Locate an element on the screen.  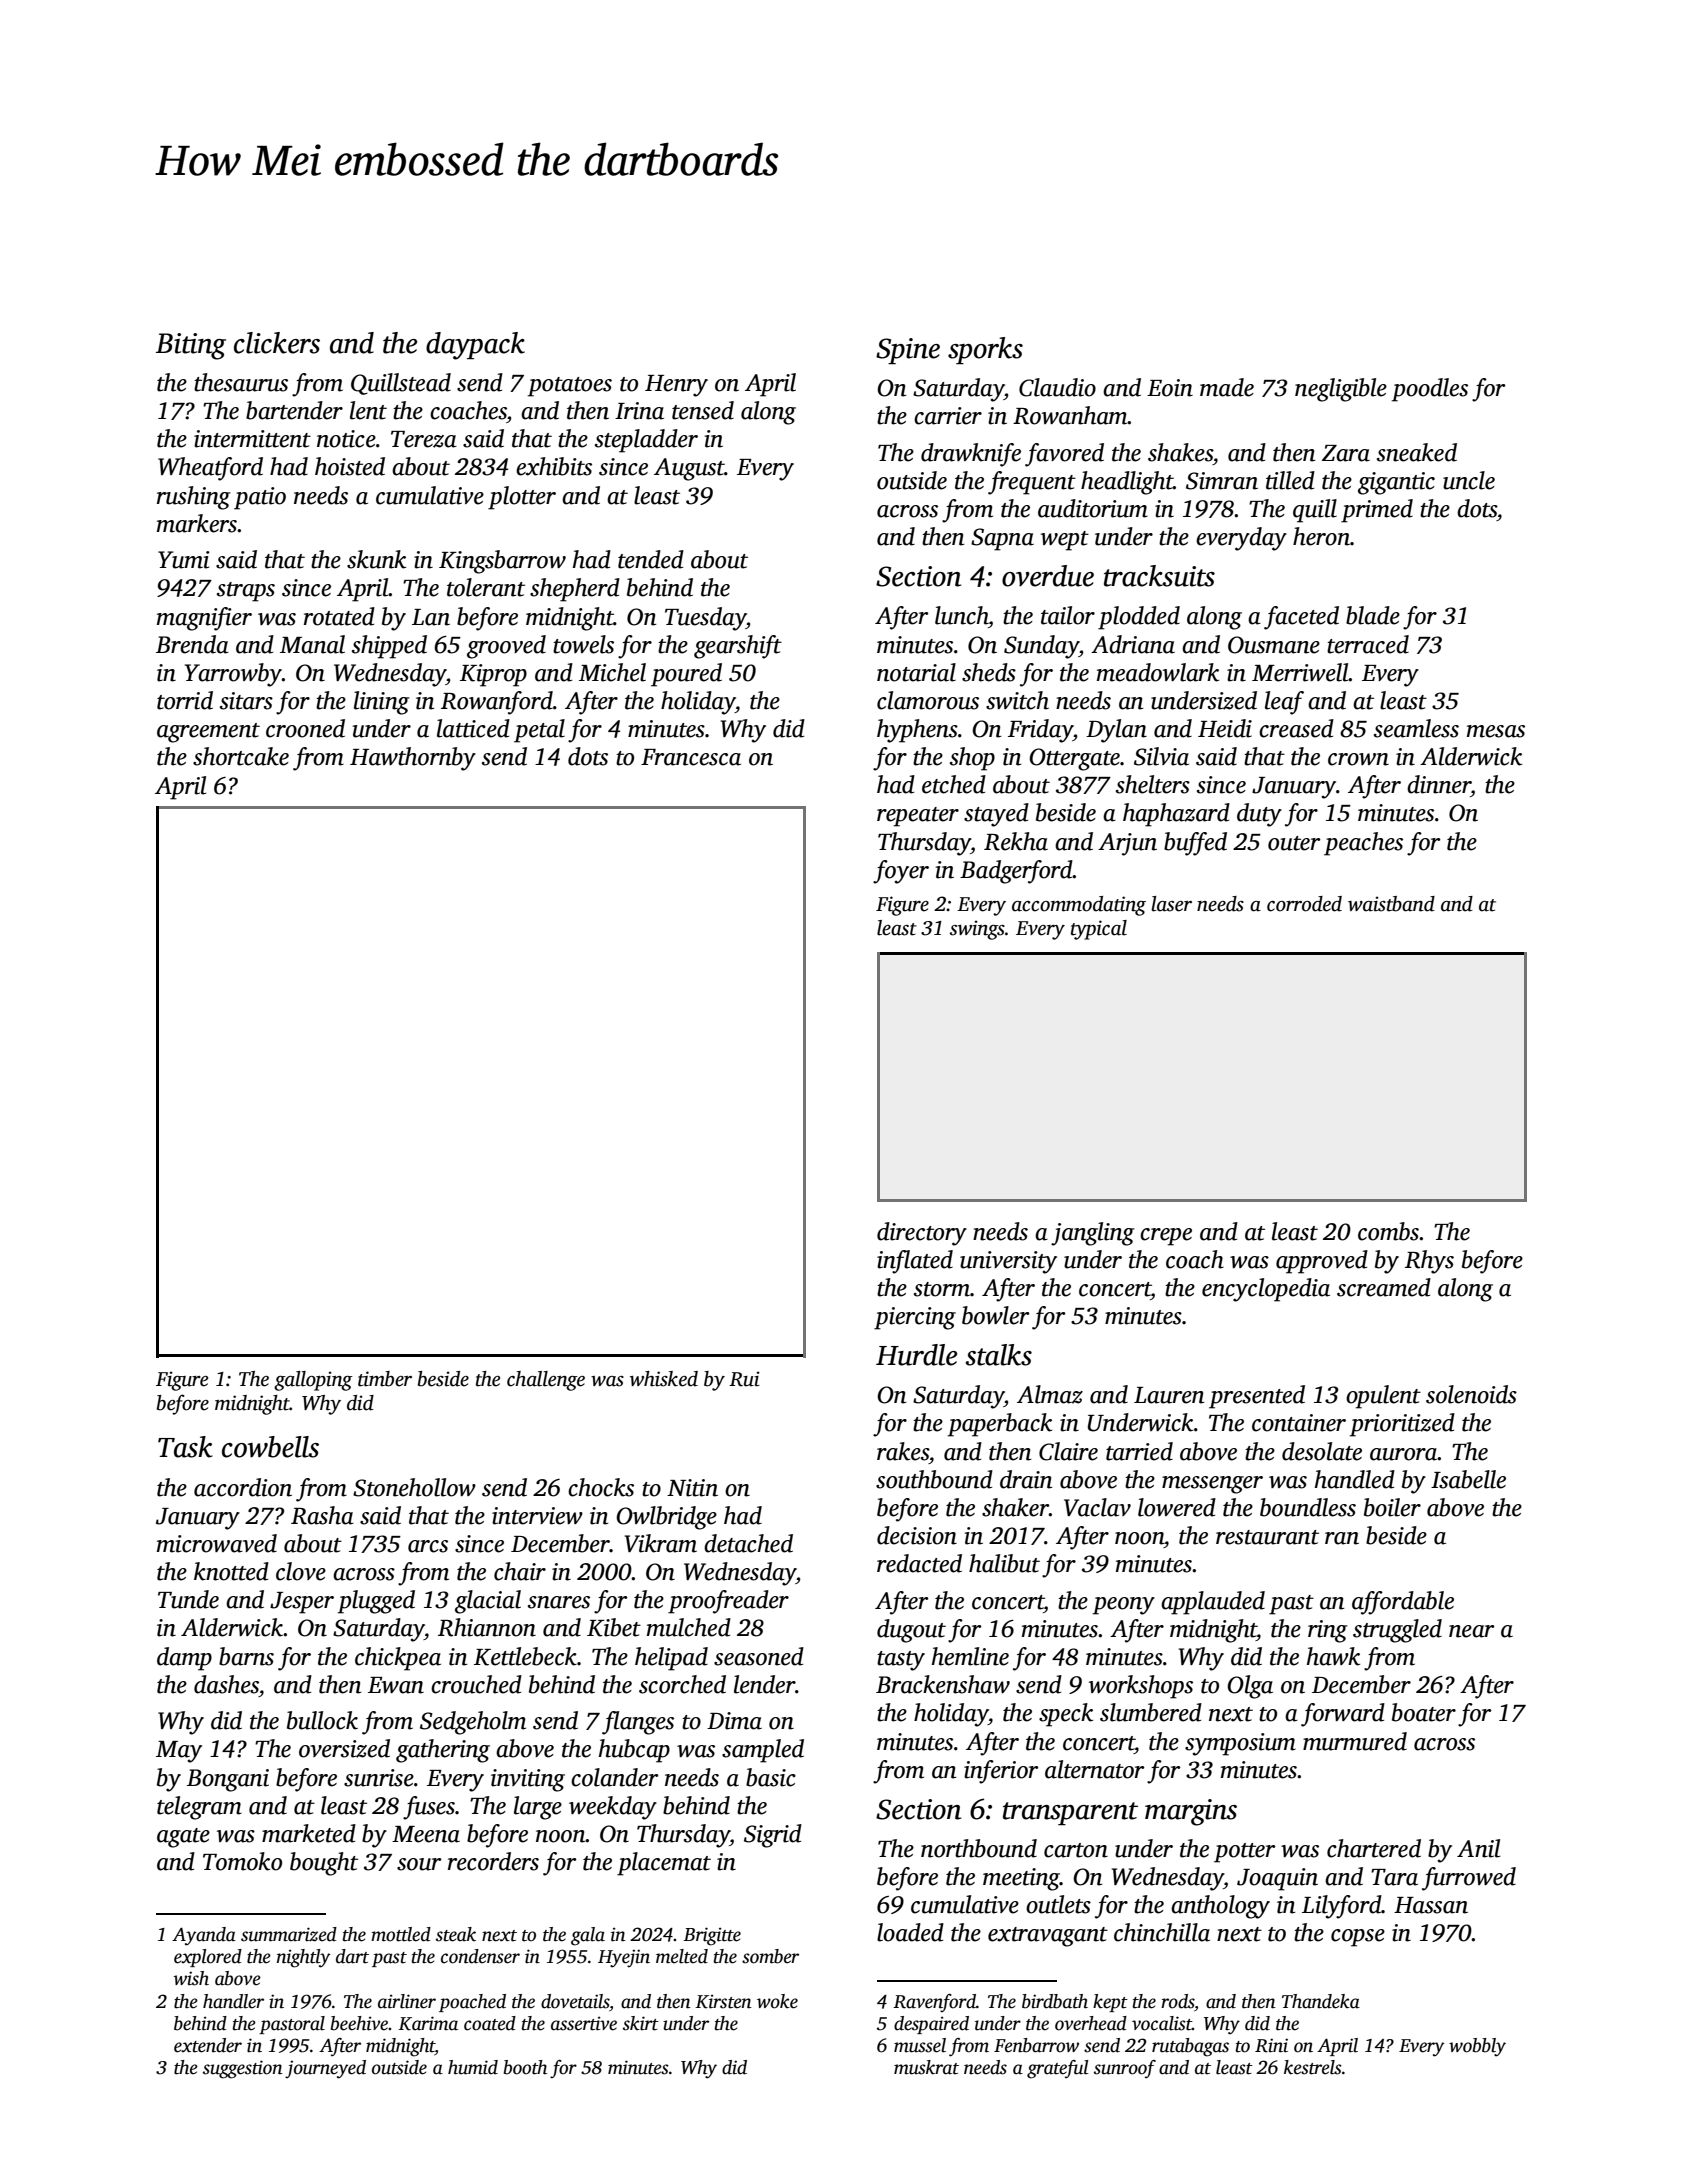
kestrels is located at coordinates (1313, 2067).
